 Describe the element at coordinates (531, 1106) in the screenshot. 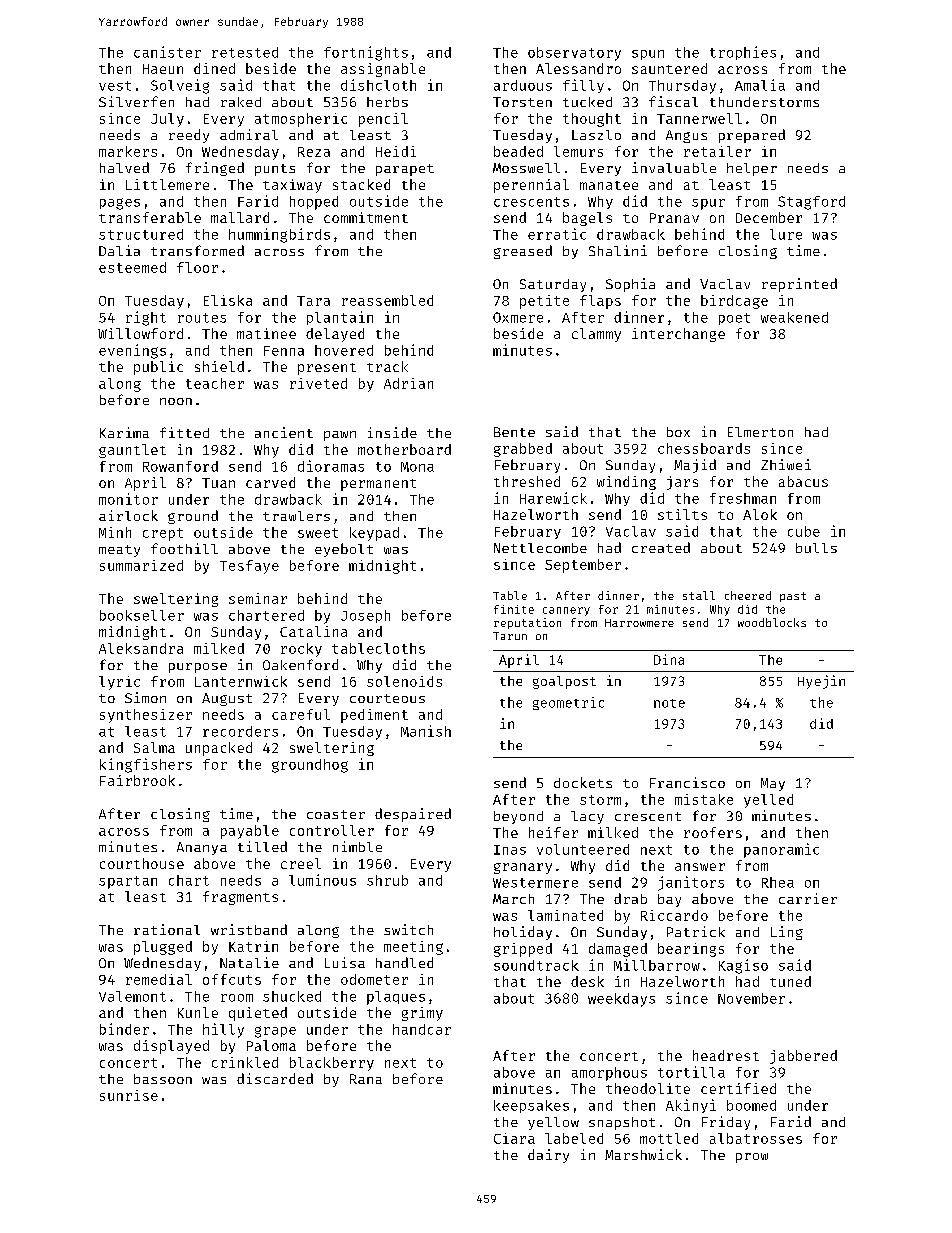

I see `keepsakes` at that location.
